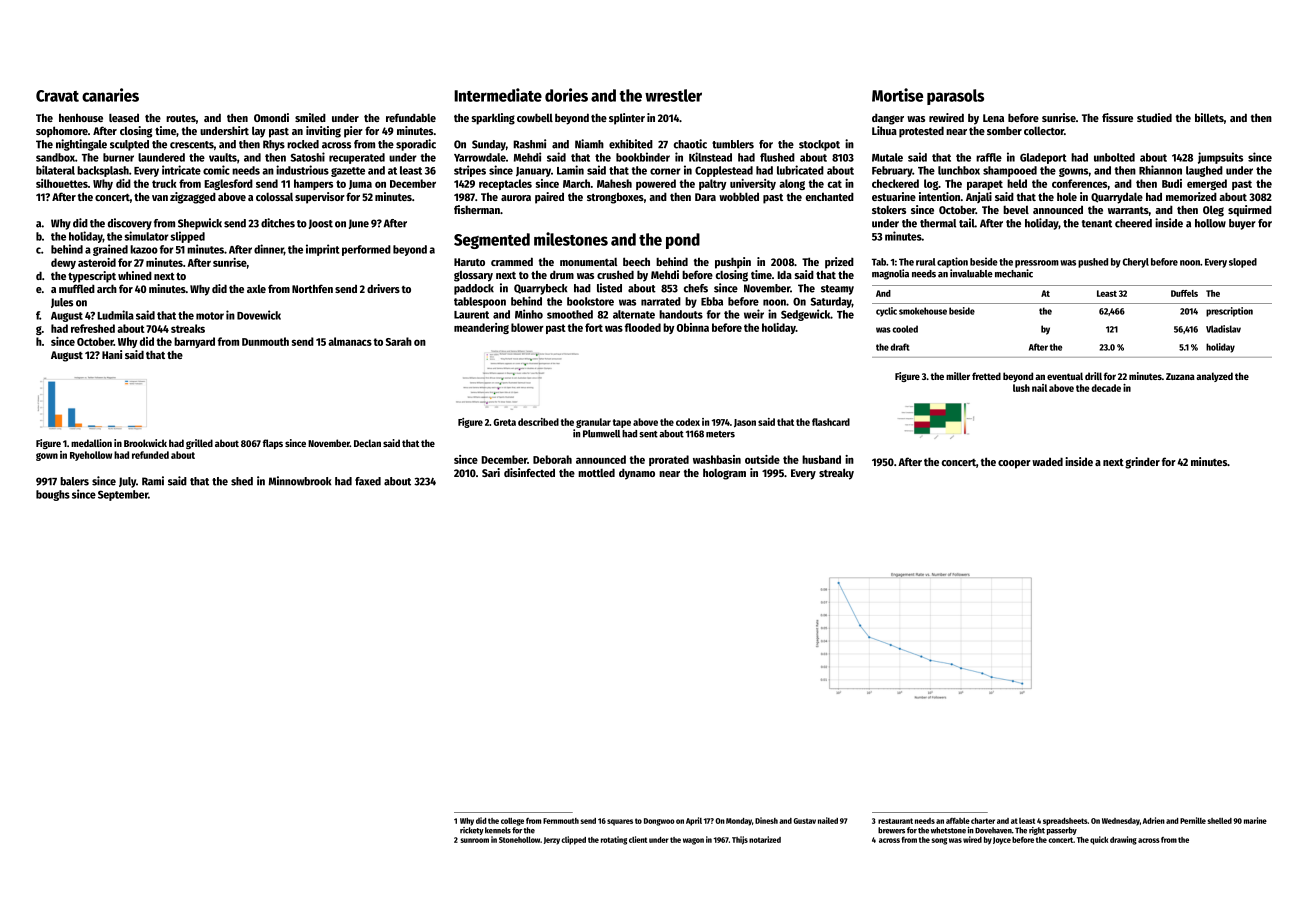  What do you see at coordinates (181, 170) in the document?
I see `intricate` at bounding box center [181, 170].
